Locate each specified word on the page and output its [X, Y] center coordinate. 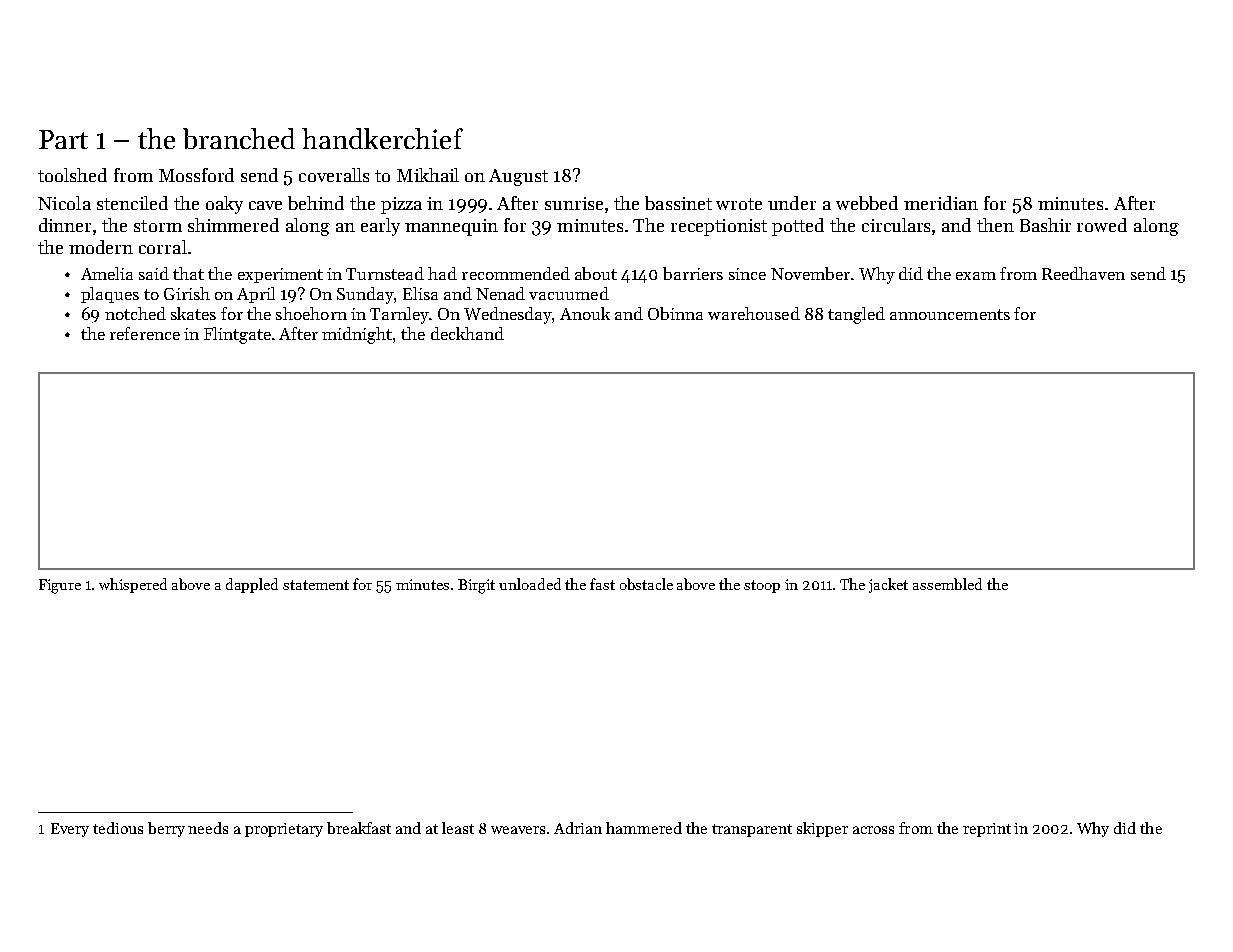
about [596, 273]
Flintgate [237, 335]
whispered [133, 585]
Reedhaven [1083, 273]
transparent [752, 830]
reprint [987, 830]
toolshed [72, 175]
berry [166, 829]
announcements [950, 314]
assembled [947, 584]
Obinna [675, 313]
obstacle [646, 584]
